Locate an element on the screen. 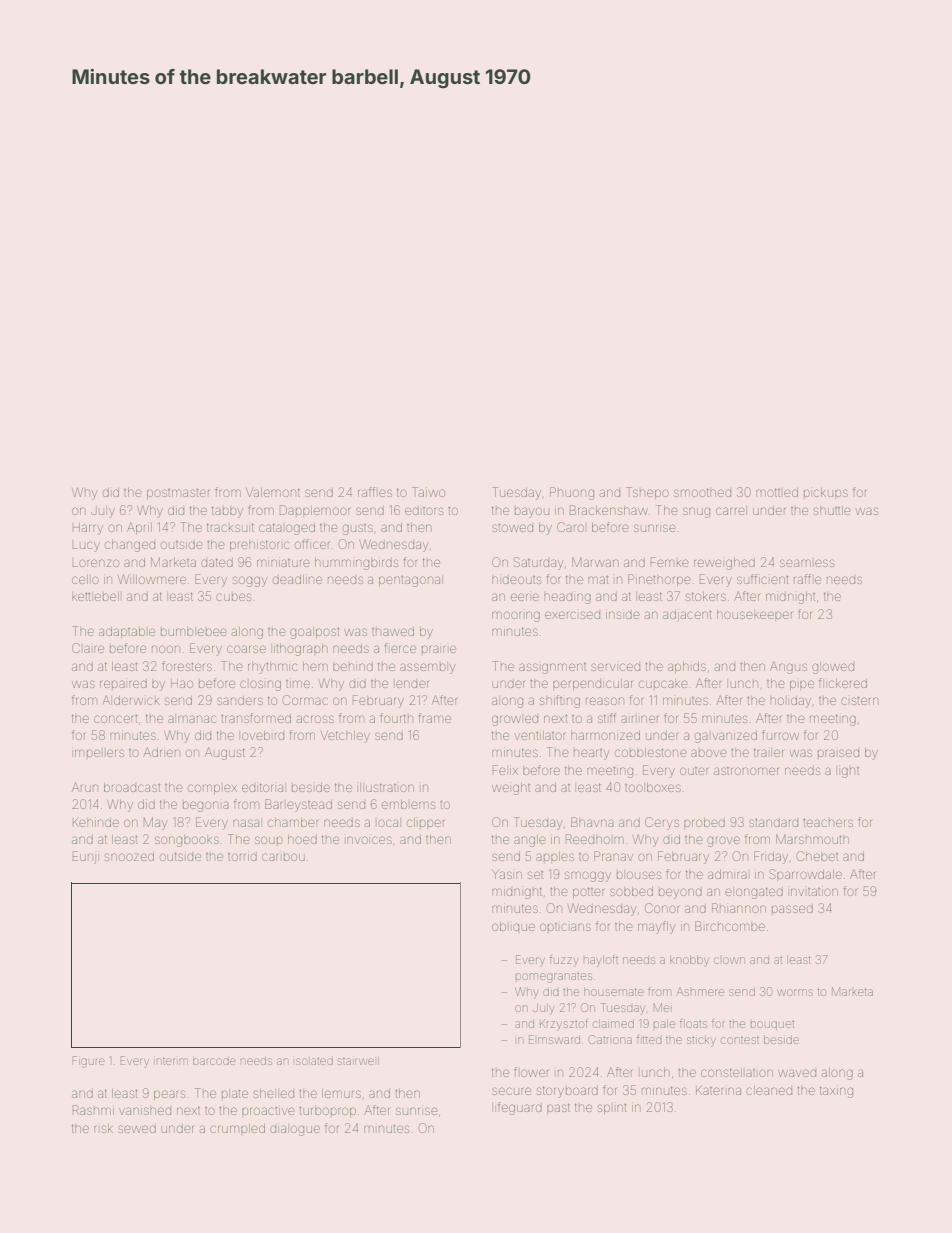  smoothed is located at coordinates (702, 492).
